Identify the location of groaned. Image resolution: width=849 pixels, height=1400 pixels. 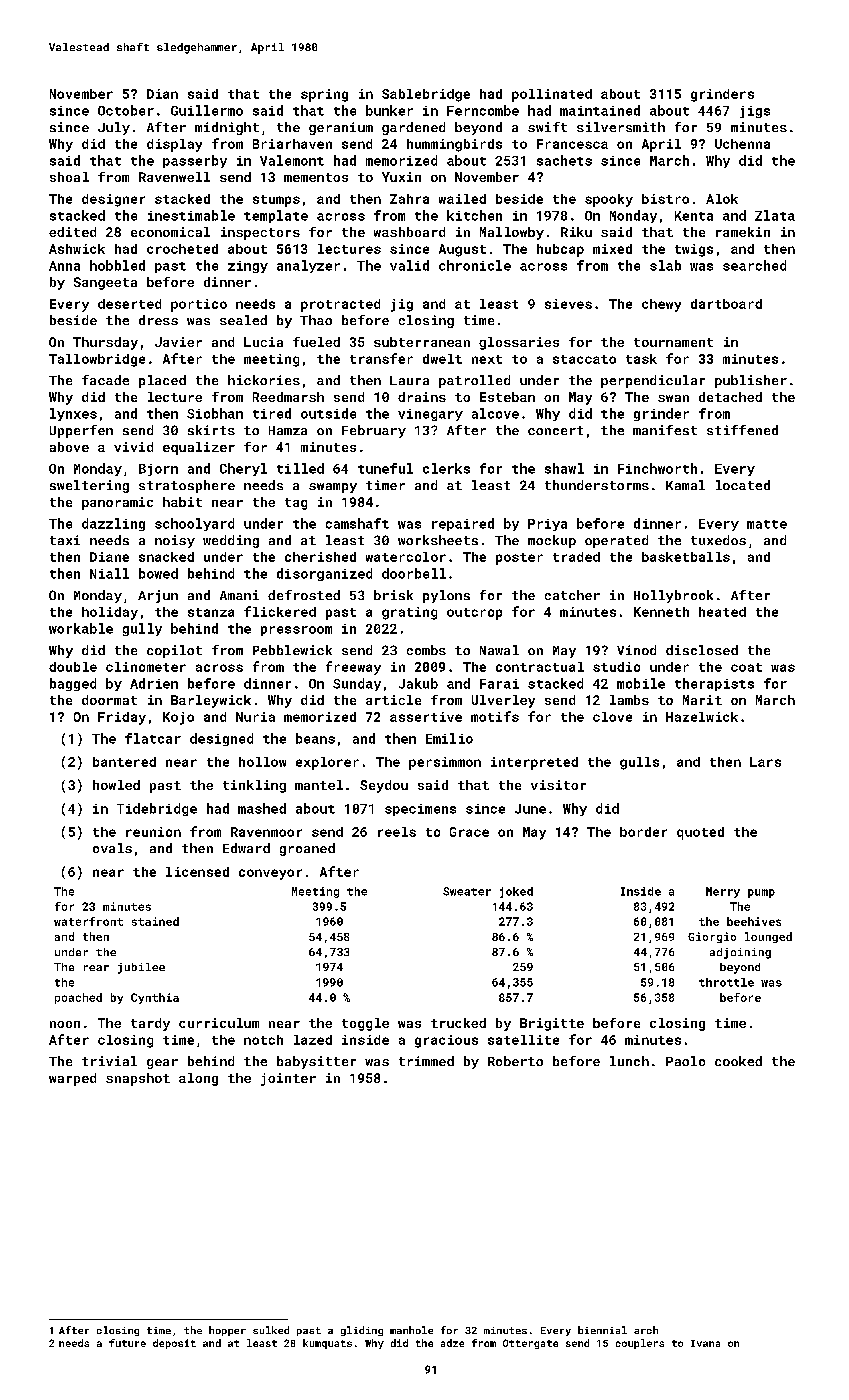
(307, 849).
